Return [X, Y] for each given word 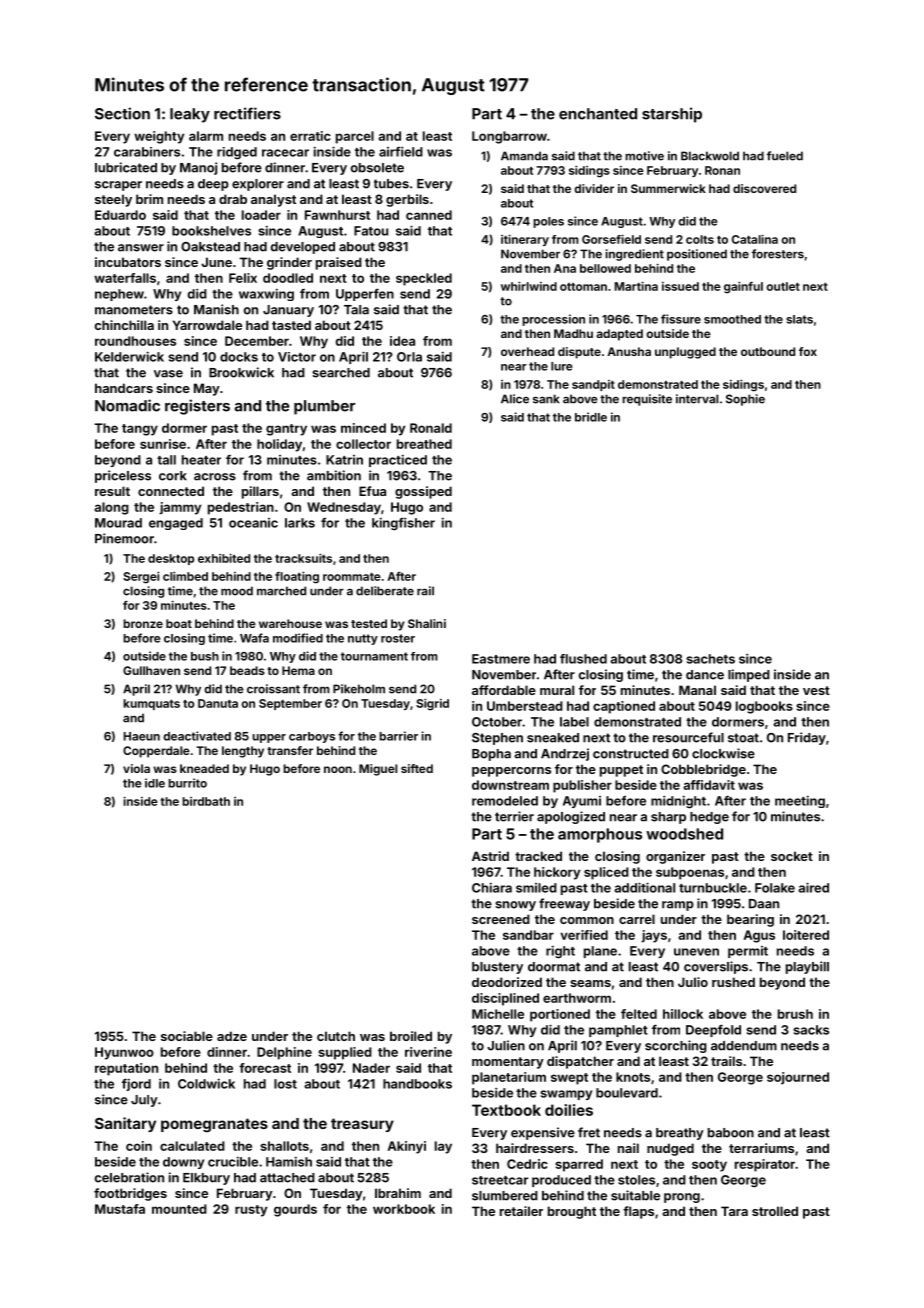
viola [136, 768]
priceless [123, 476]
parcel [355, 137]
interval [697, 399]
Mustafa [120, 1209]
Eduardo [120, 215]
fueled [785, 156]
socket [792, 856]
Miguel [378, 770]
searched [341, 373]
